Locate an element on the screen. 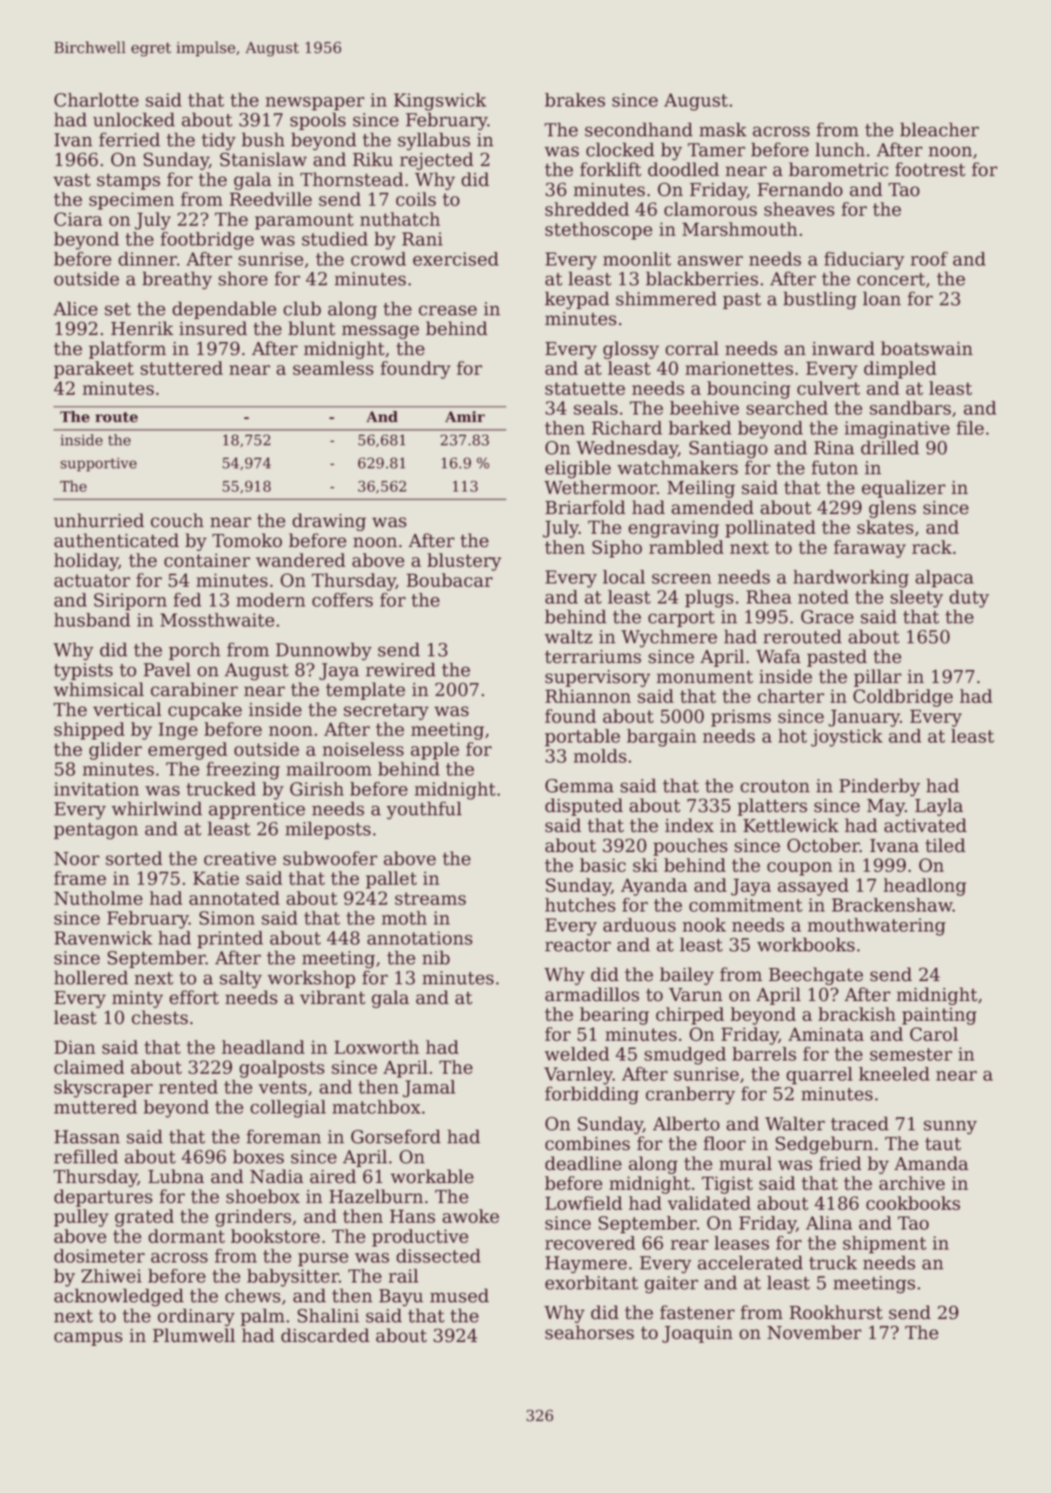 Image resolution: width=1051 pixels, height=1493 pixels. welded is located at coordinates (577, 1054).
